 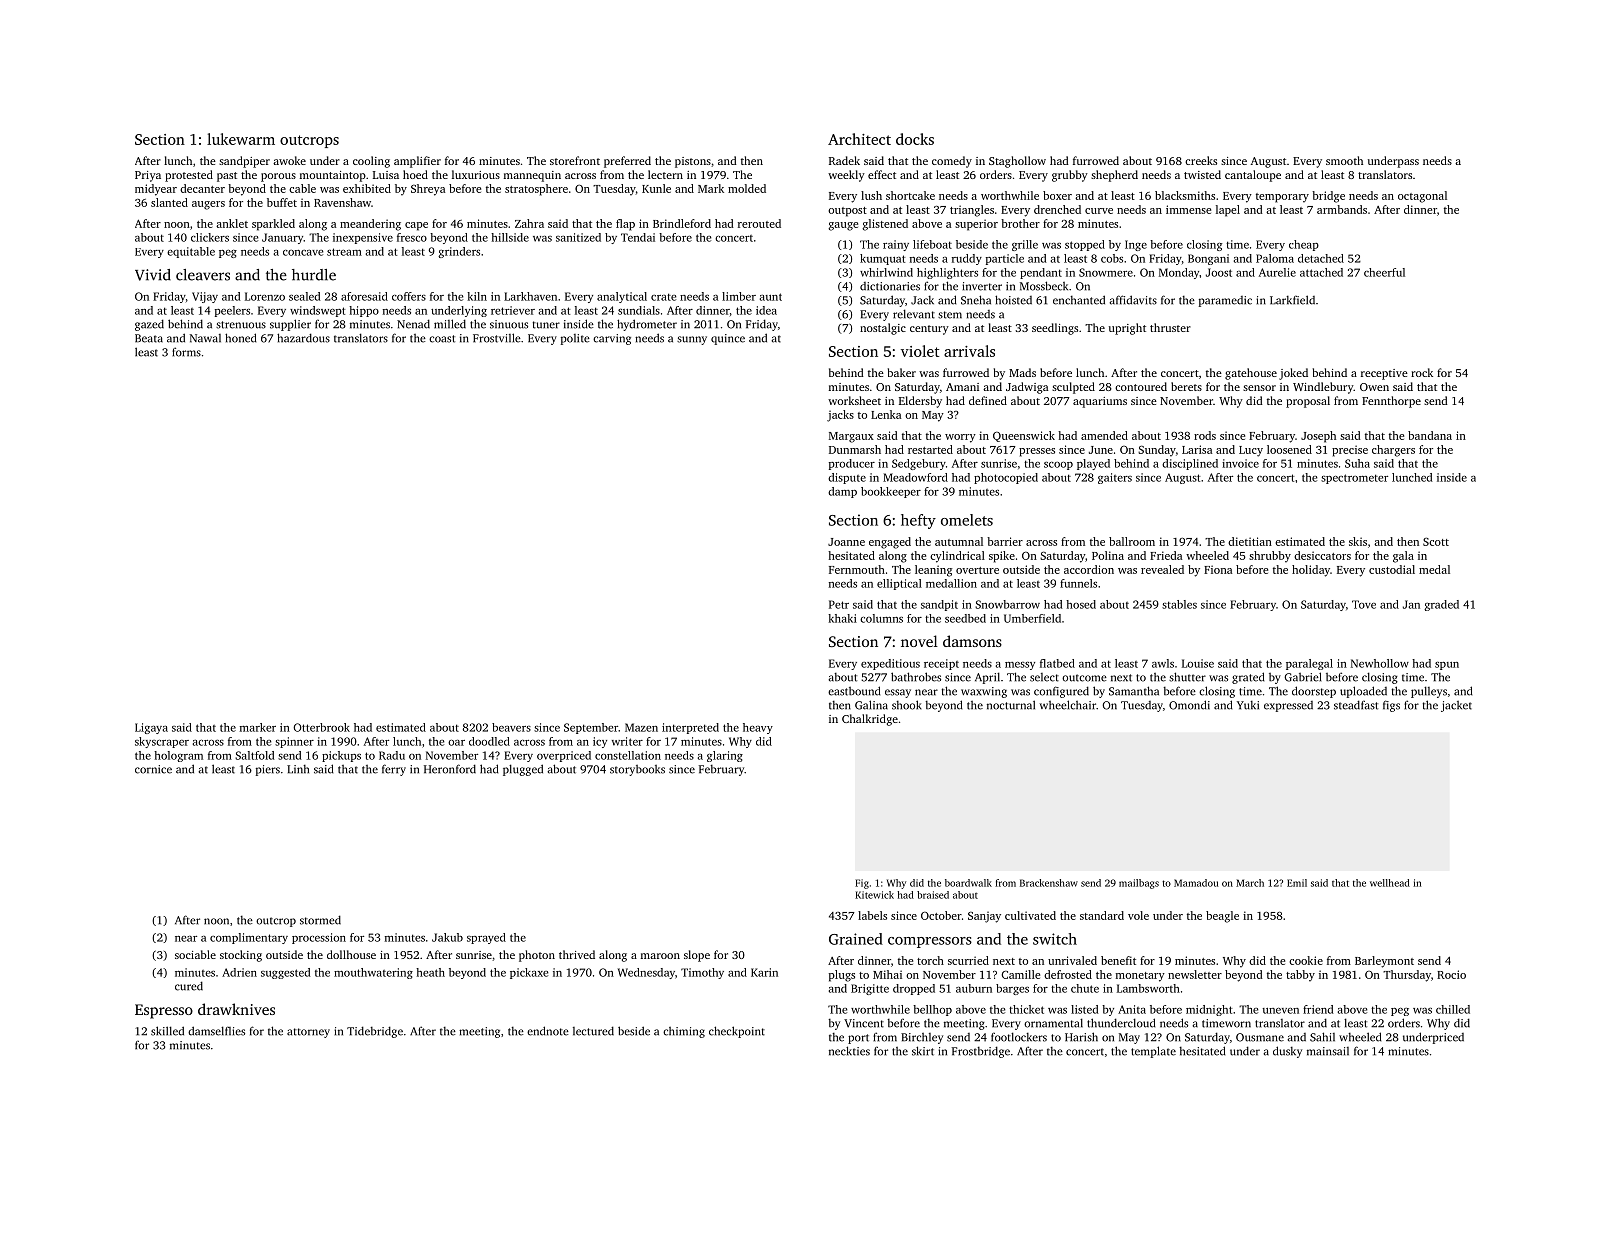 What do you see at coordinates (846, 542) in the page?
I see `Joanne` at bounding box center [846, 542].
